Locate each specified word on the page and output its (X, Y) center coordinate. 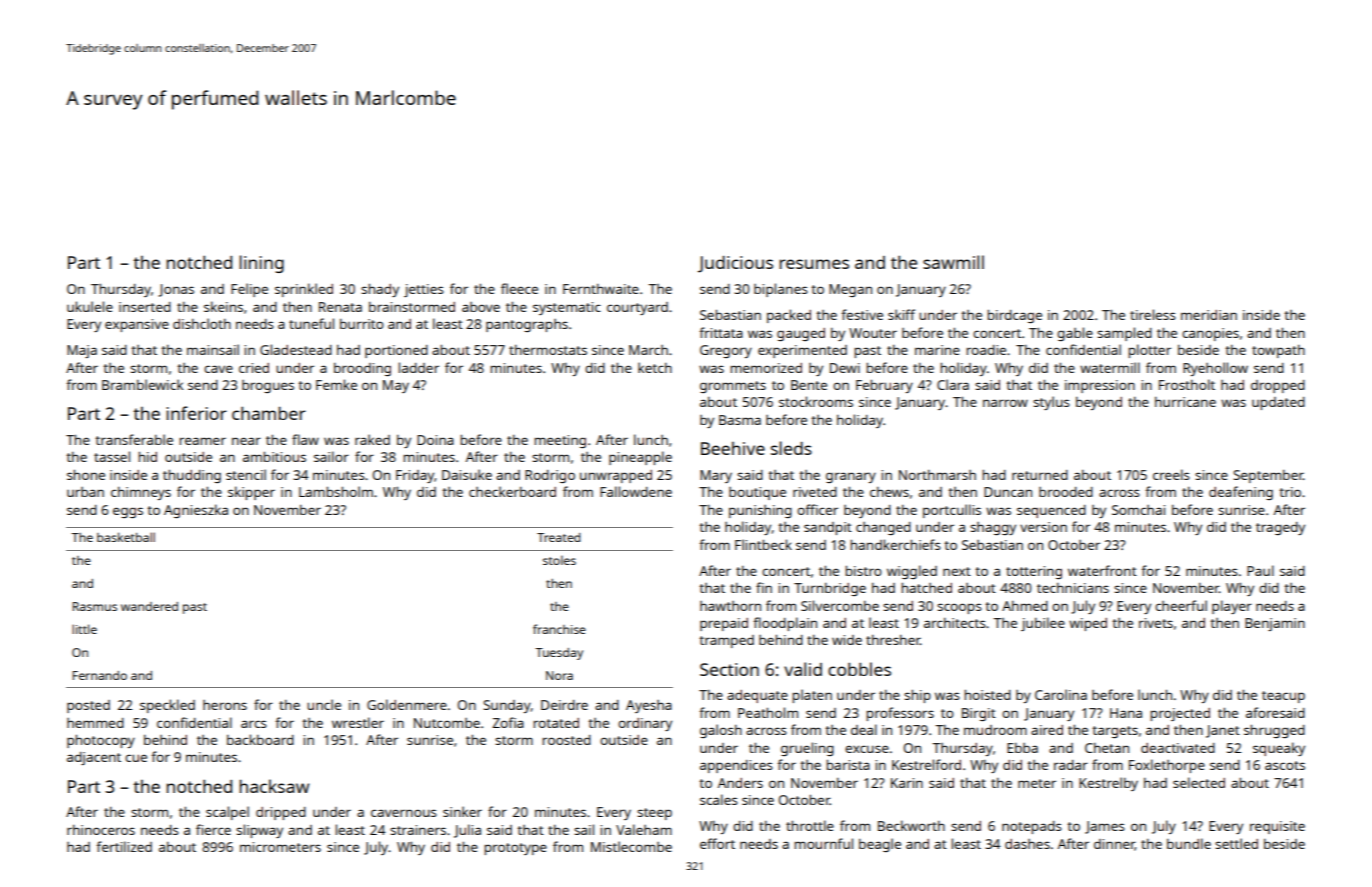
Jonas (176, 290)
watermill (1110, 367)
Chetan (1107, 748)
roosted (566, 740)
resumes (814, 264)
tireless (1153, 314)
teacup (1283, 697)
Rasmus (95, 606)
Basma (740, 420)
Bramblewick (143, 384)
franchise (559, 629)
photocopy (101, 741)
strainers (418, 830)
